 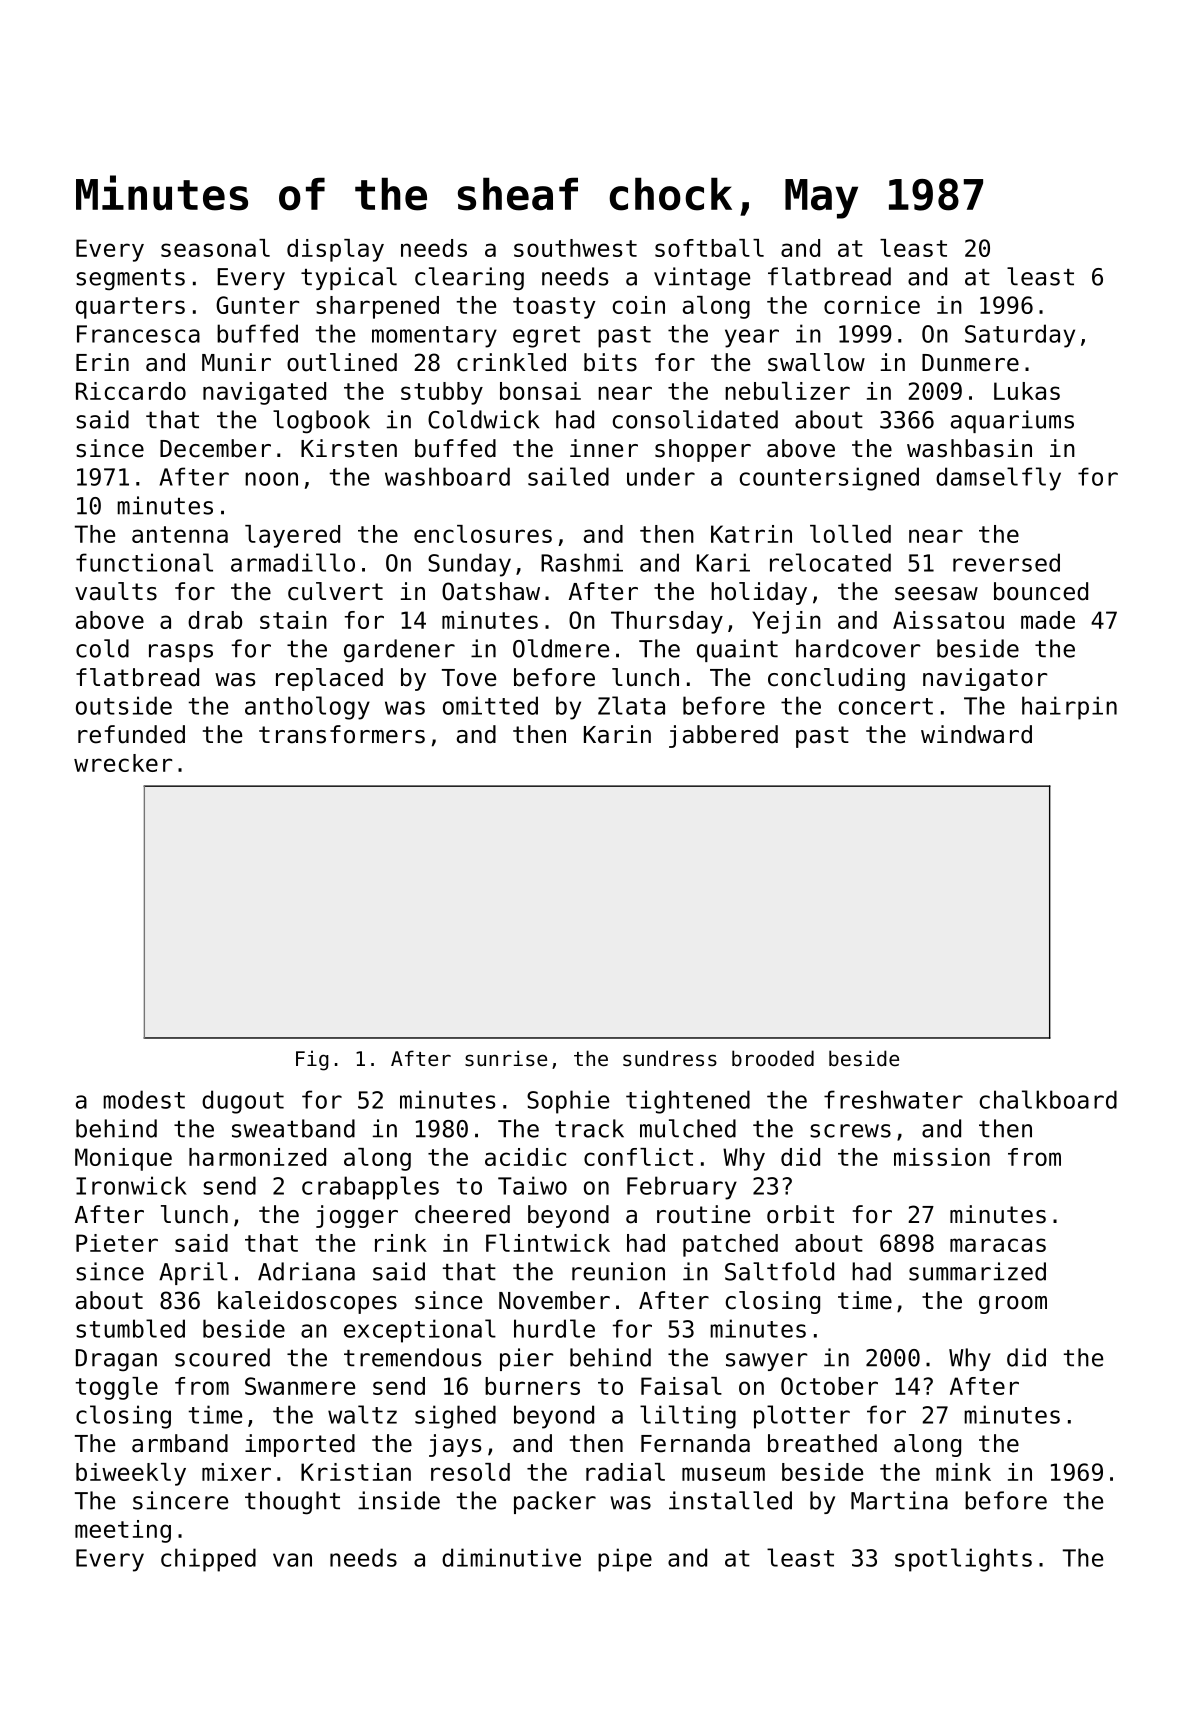 I want to click on Aissatou, so click(x=948, y=620).
